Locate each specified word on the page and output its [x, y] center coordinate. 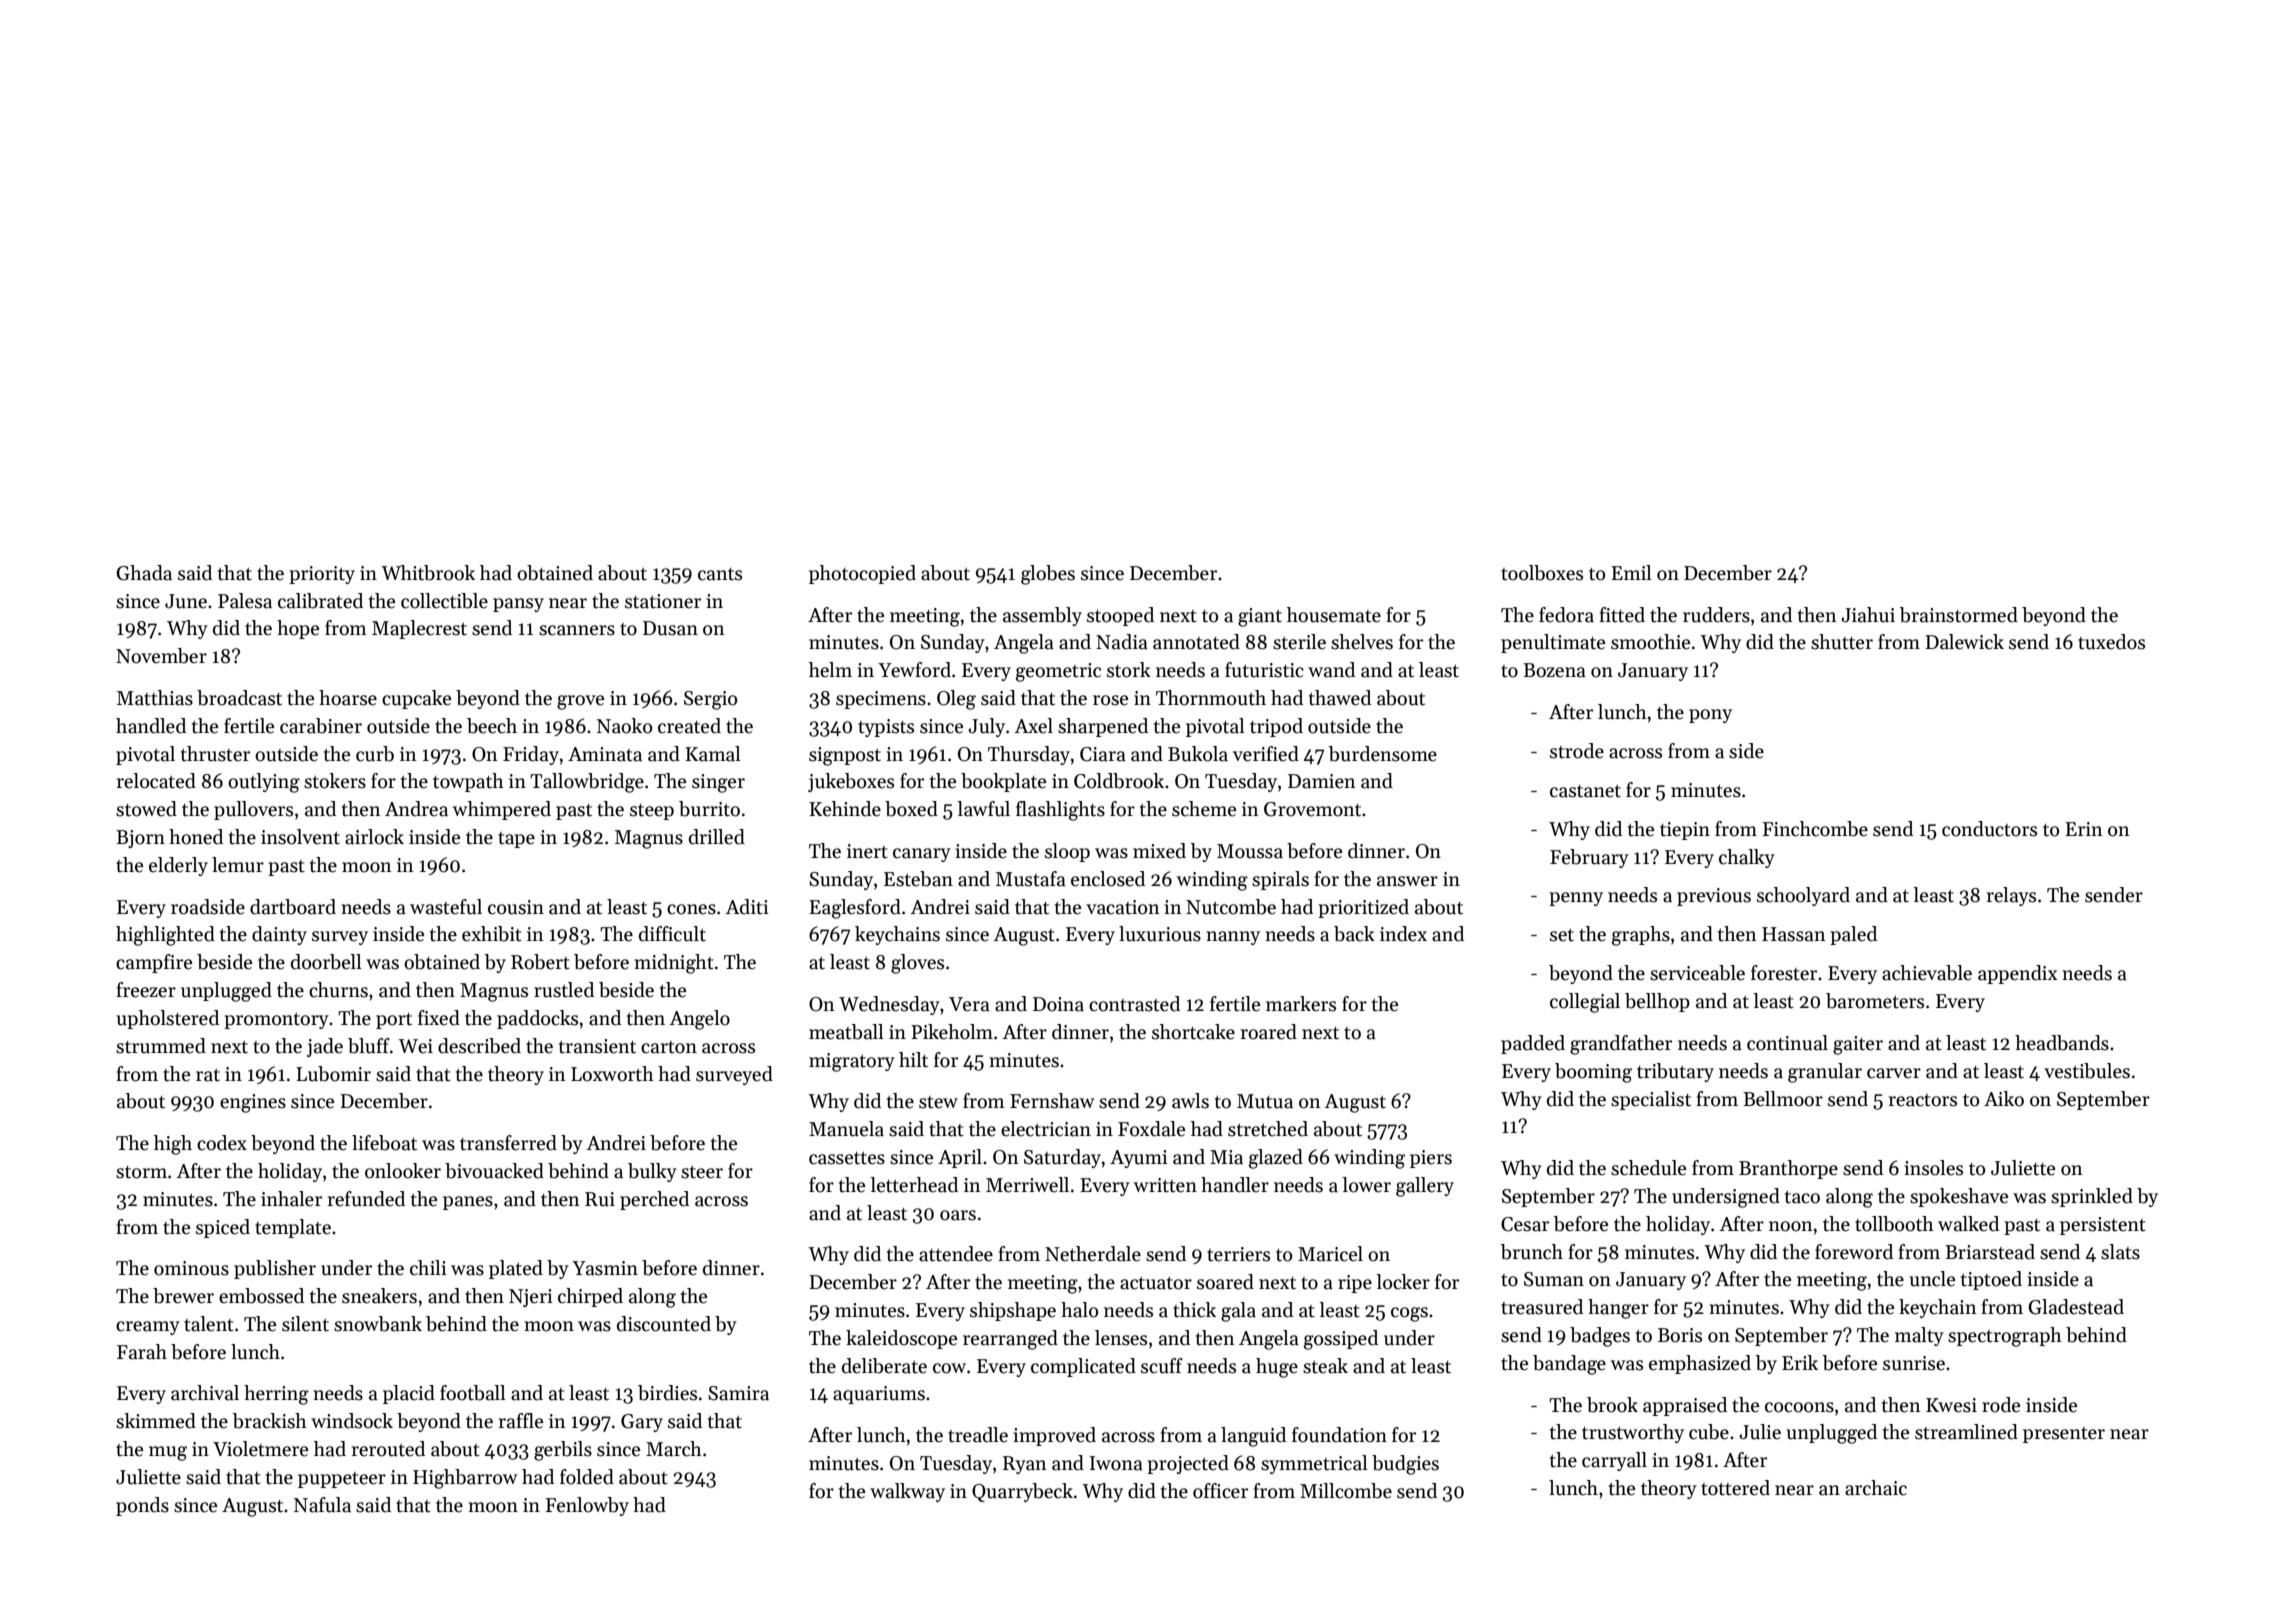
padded [1533, 1044]
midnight [674, 964]
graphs [1641, 936]
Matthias [155, 698]
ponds [142, 1506]
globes [1048, 575]
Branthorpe [1788, 1169]
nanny [1233, 938]
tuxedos [2111, 642]
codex [222, 1143]
